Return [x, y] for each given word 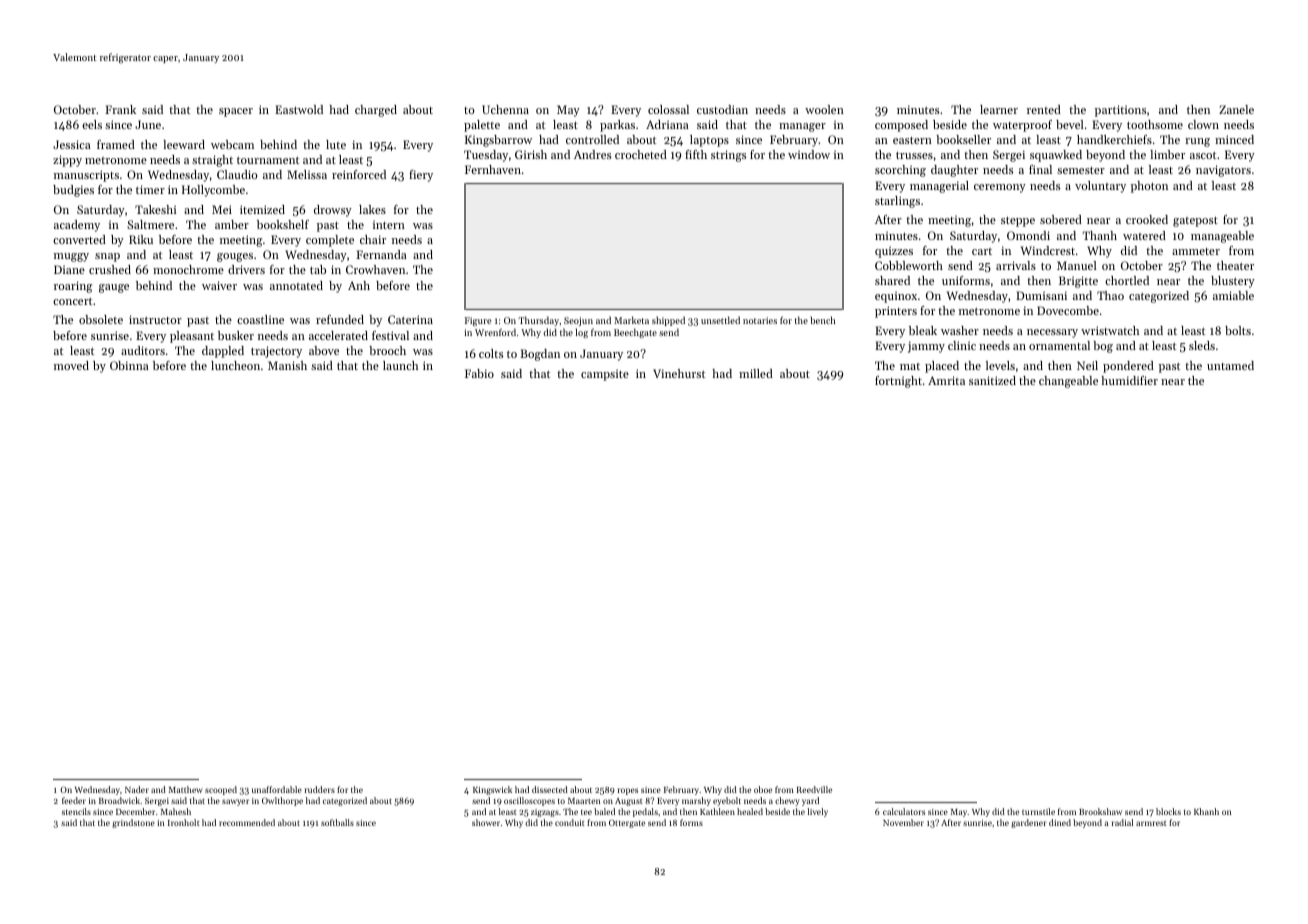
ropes [628, 791]
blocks [1168, 811]
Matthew [186, 789]
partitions [1120, 111]
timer [150, 189]
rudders [320, 789]
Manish [287, 365]
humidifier [1129, 380]
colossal [668, 109]
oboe [763, 789]
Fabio [479, 373]
